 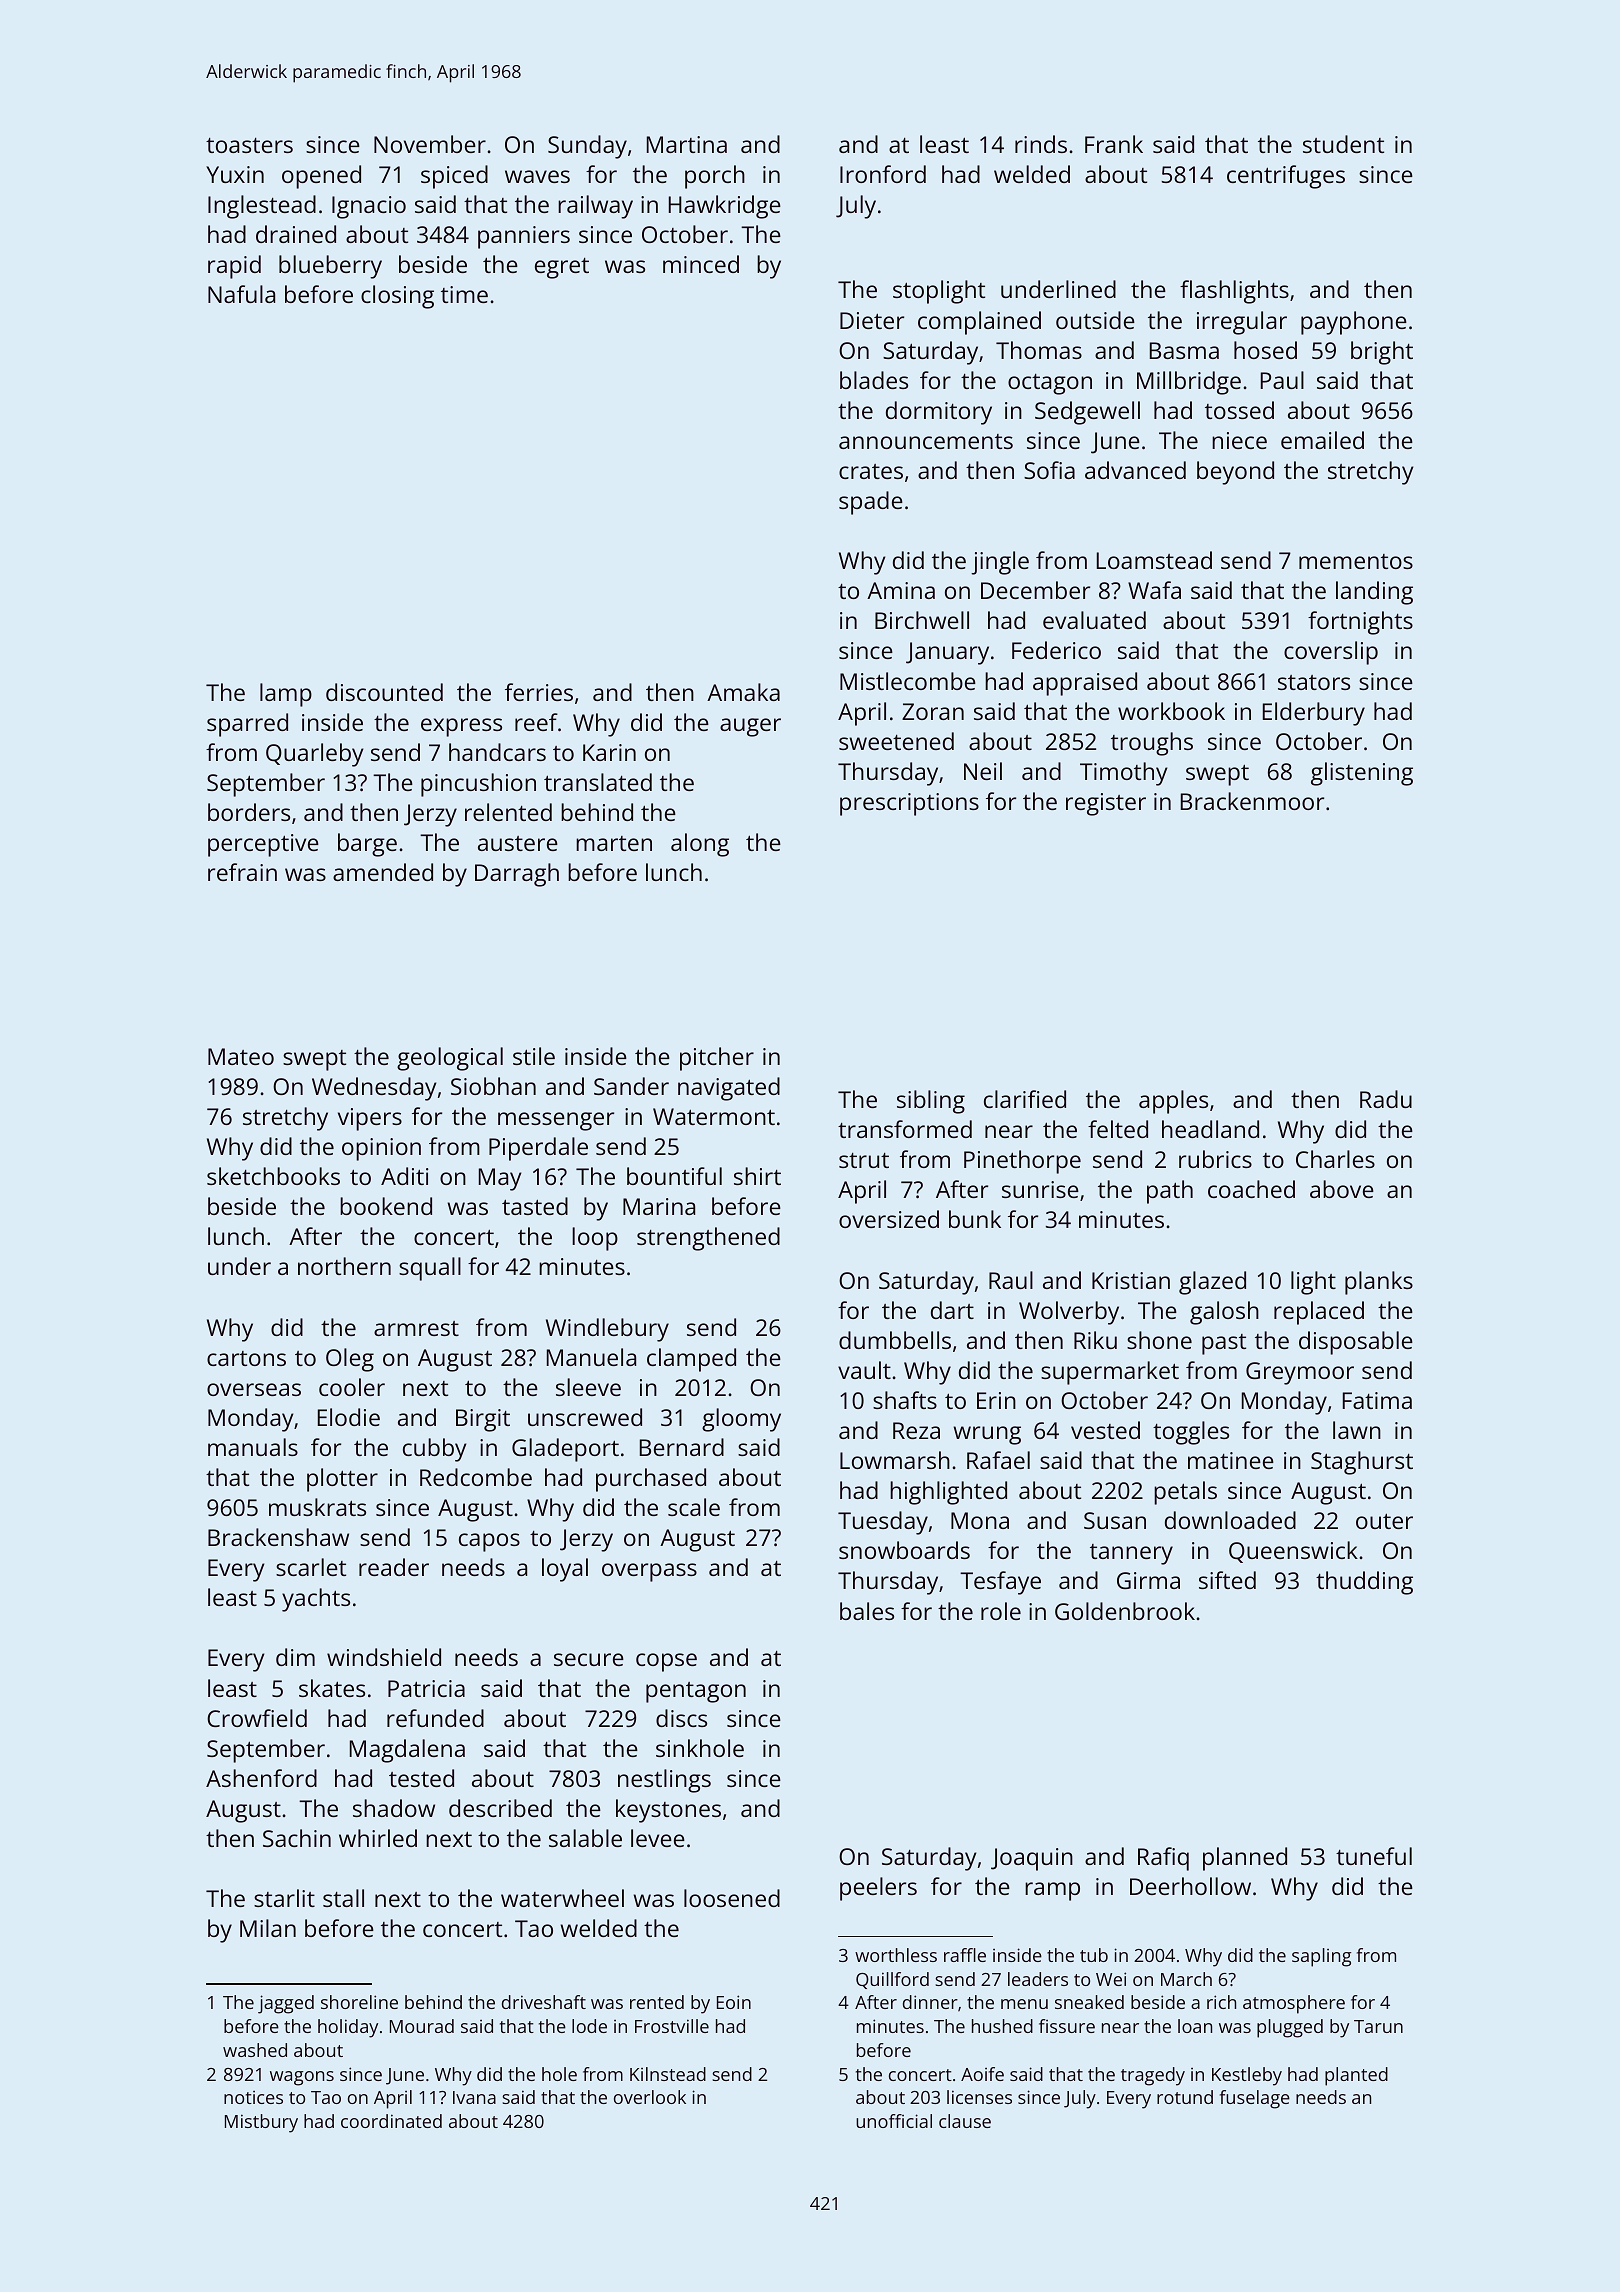 What do you see at coordinates (1041, 144) in the image?
I see `rinds` at bounding box center [1041, 144].
